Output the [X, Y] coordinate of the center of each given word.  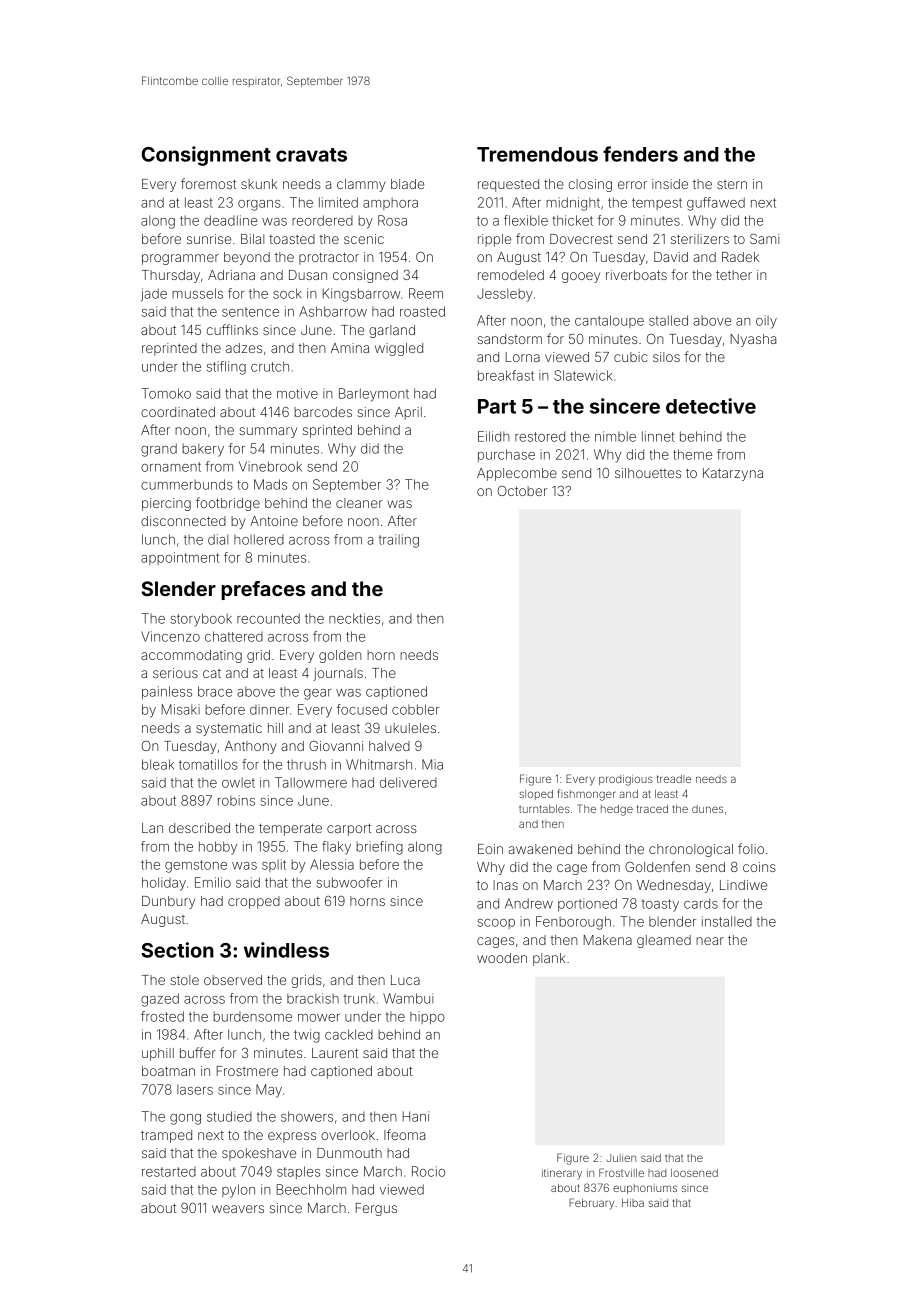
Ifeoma [404, 1134]
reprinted [169, 349]
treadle [674, 779]
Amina [350, 348]
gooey [581, 277]
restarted [169, 1172]
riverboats [636, 275]
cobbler [415, 709]
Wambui [408, 998]
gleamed [664, 941]
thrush [306, 764]
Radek [740, 257]
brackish [313, 998]
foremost [208, 183]
